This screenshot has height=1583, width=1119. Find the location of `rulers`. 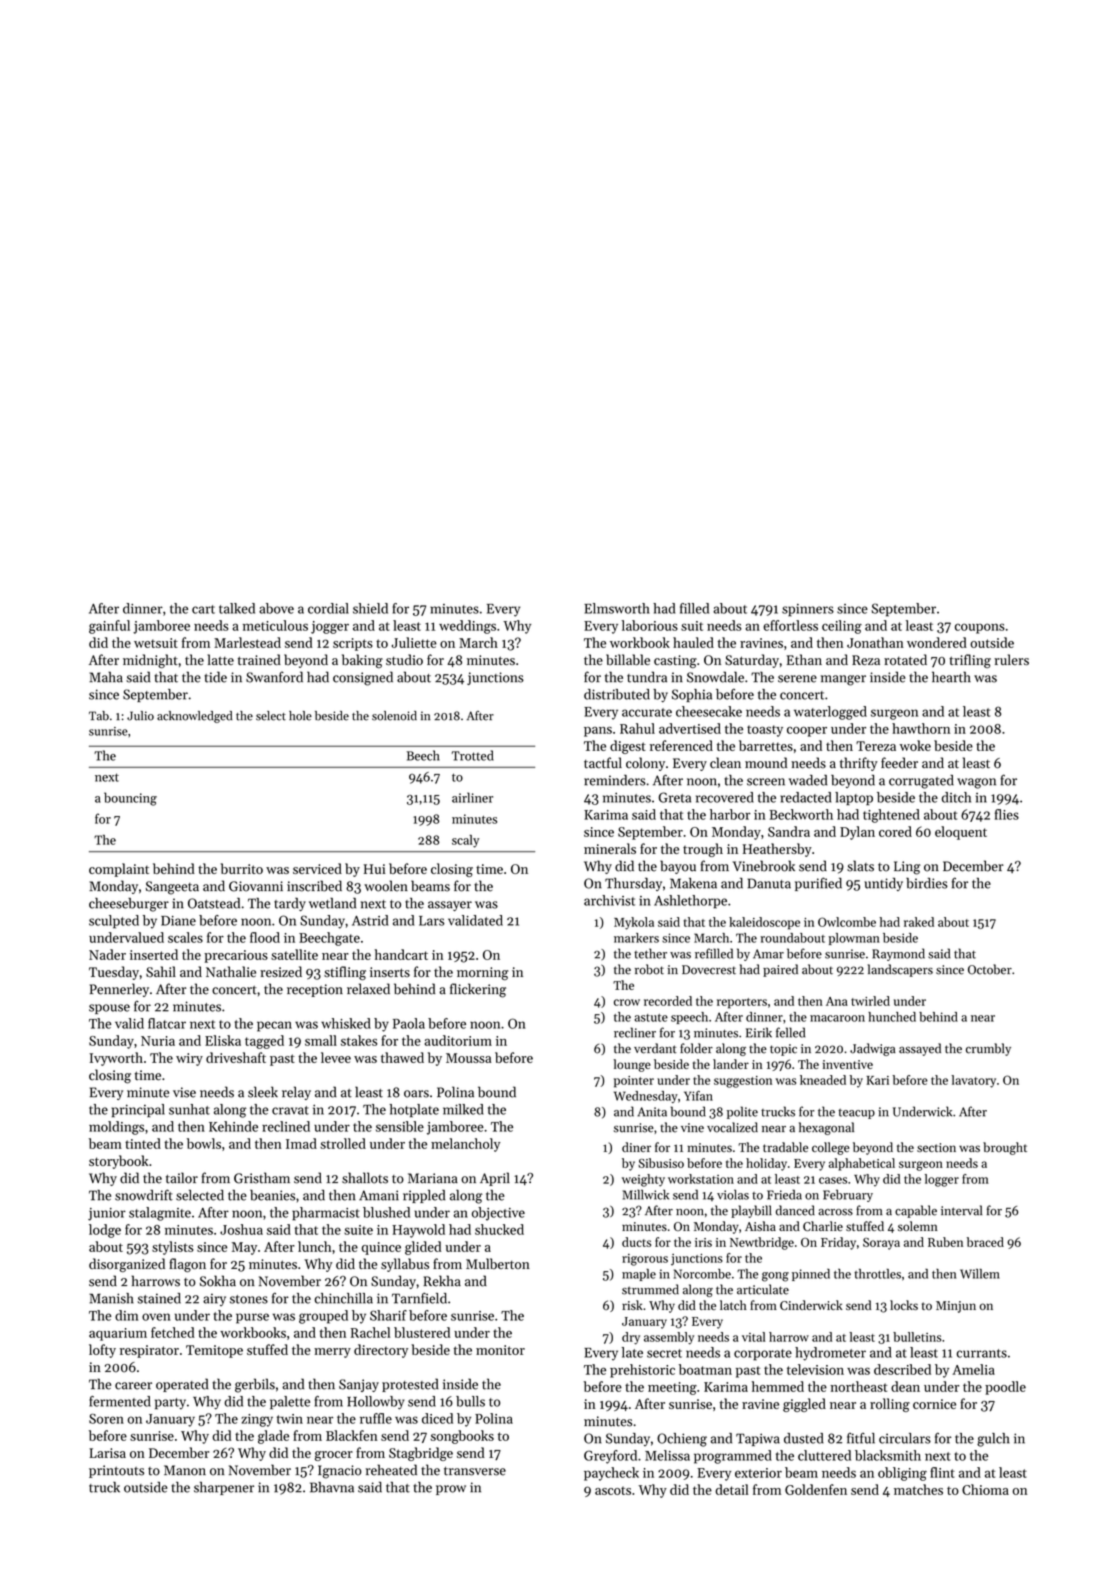

rulers is located at coordinates (1011, 659).
